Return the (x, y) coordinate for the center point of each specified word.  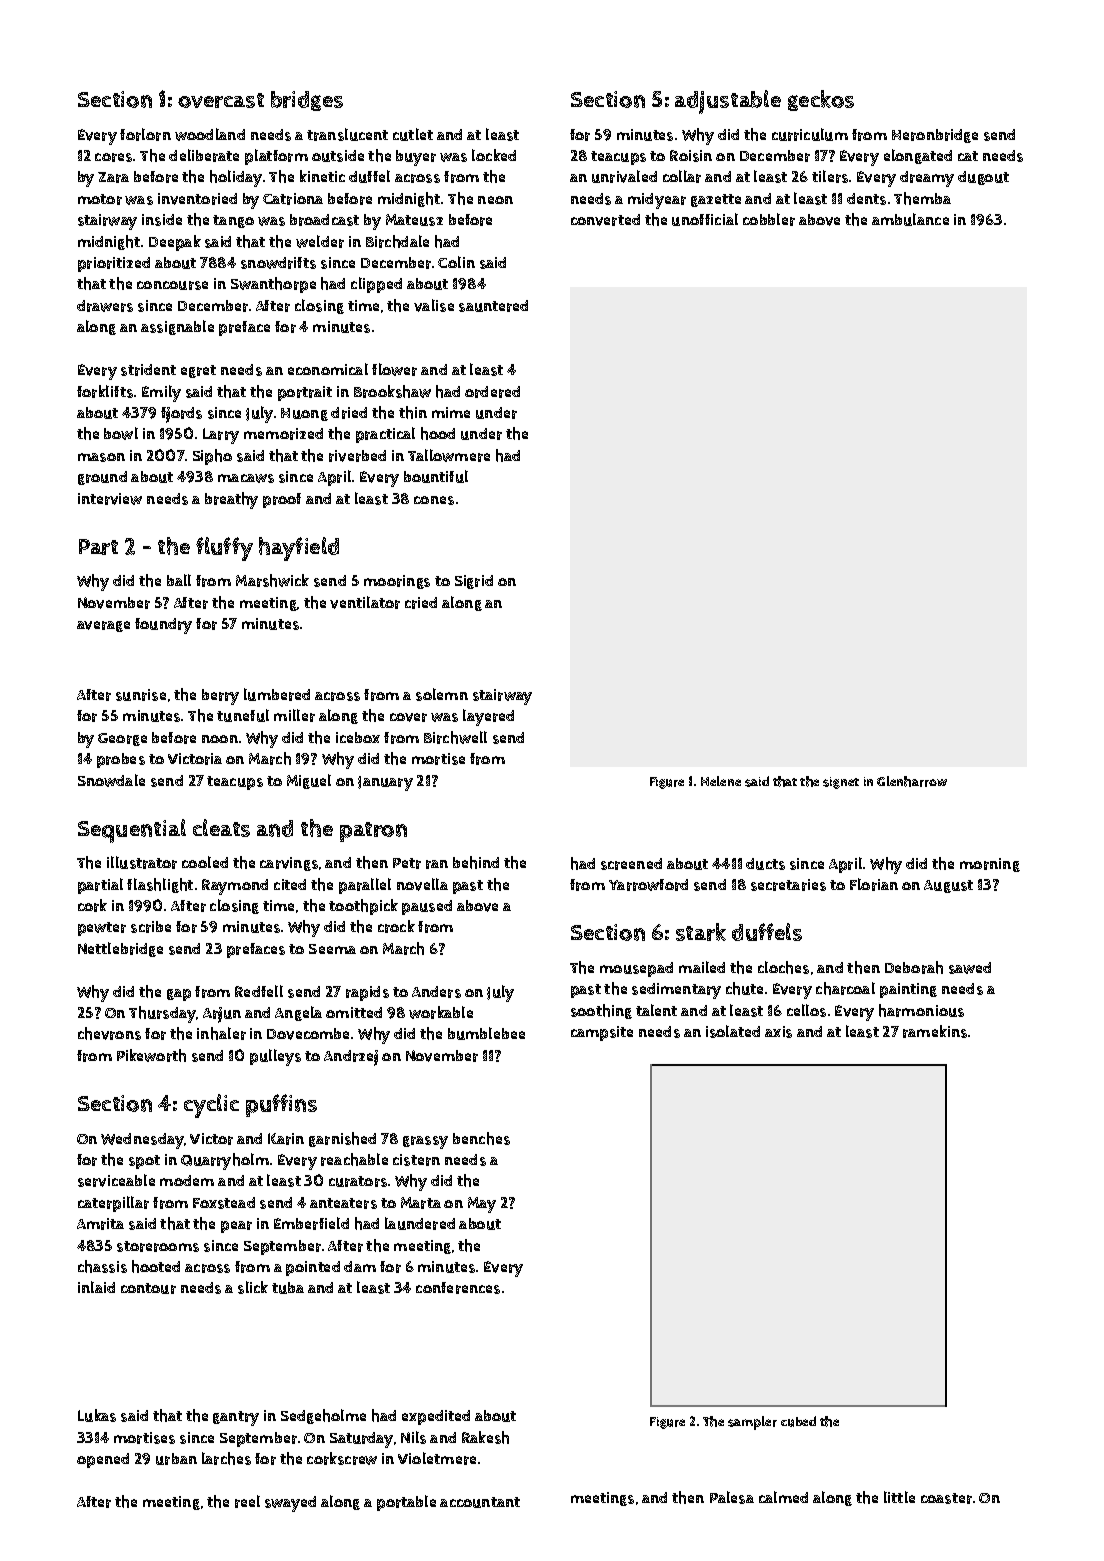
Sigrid (474, 582)
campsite (602, 1033)
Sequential (132, 831)
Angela (298, 1013)
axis (778, 1032)
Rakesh (485, 1437)
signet (841, 783)
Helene (721, 781)
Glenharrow (912, 781)
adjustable (728, 102)
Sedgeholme (323, 1416)
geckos (821, 100)
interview (110, 499)
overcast (221, 100)
